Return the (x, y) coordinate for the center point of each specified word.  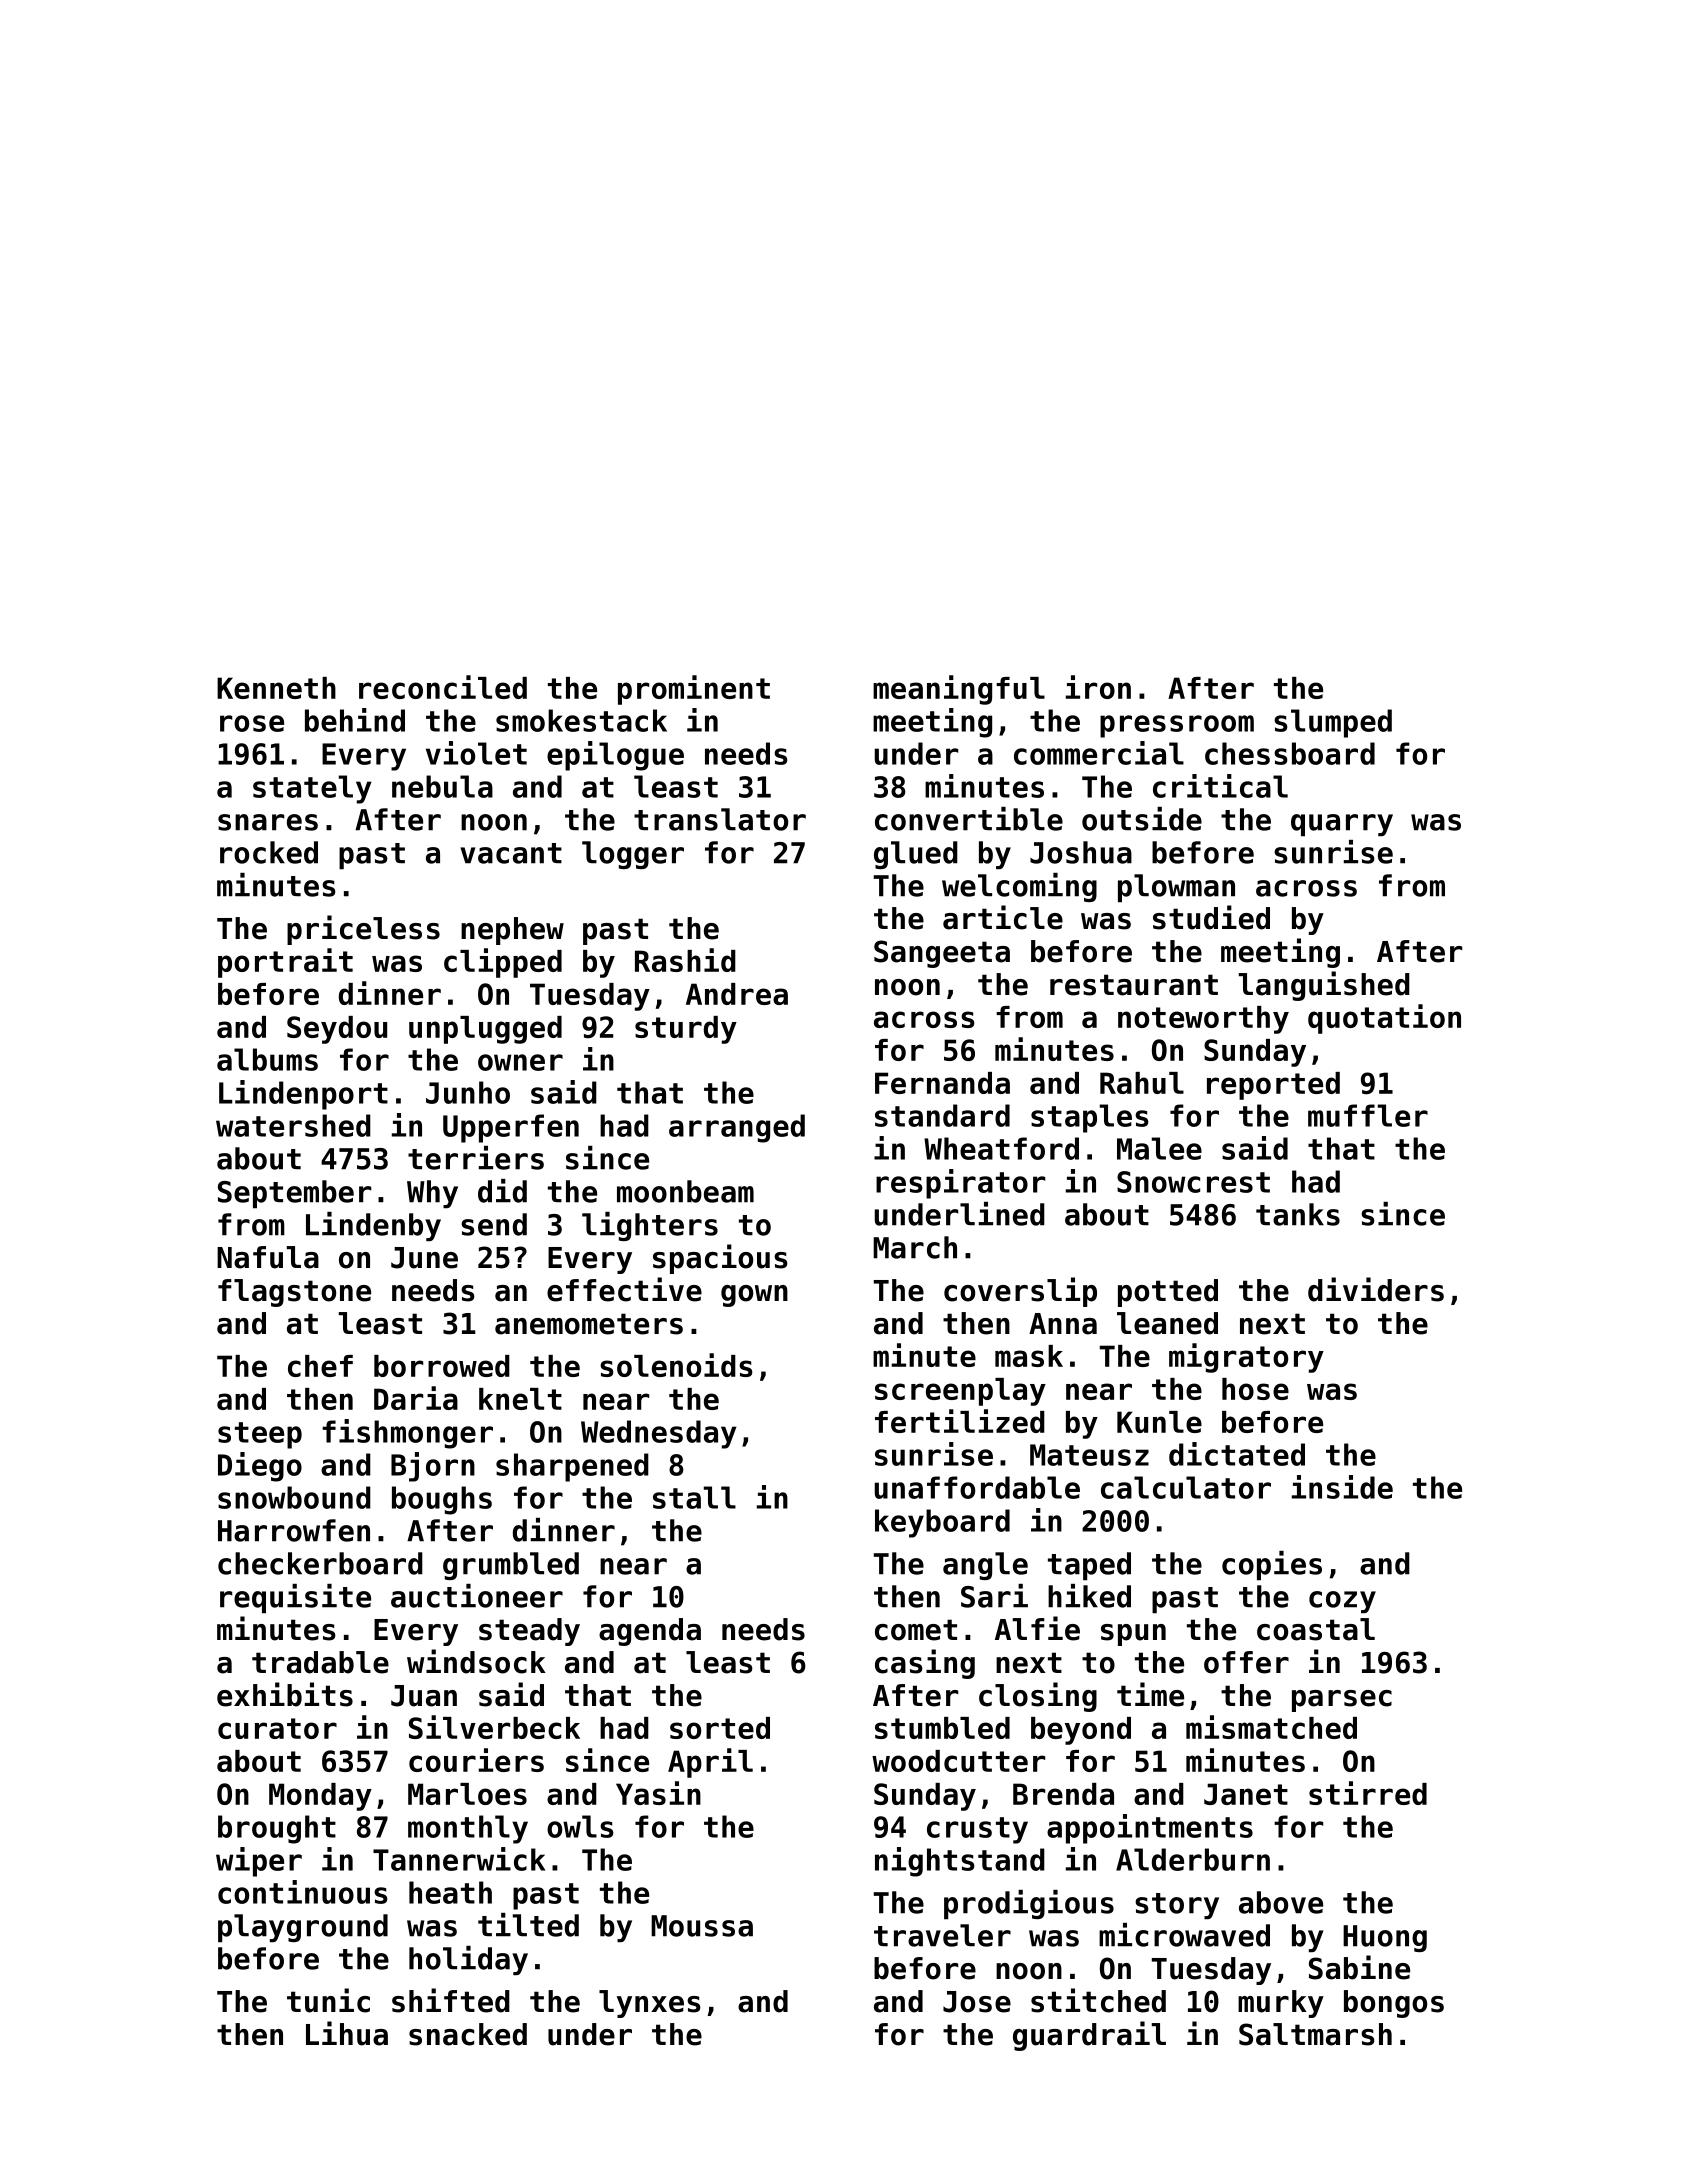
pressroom (1177, 726)
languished (1324, 986)
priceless (363, 930)
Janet (1246, 1794)
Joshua (1081, 852)
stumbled (942, 1728)
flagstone (294, 1293)
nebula (442, 786)
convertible (969, 819)
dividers (1376, 1289)
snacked (468, 2034)
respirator (960, 1184)
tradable (320, 1662)
